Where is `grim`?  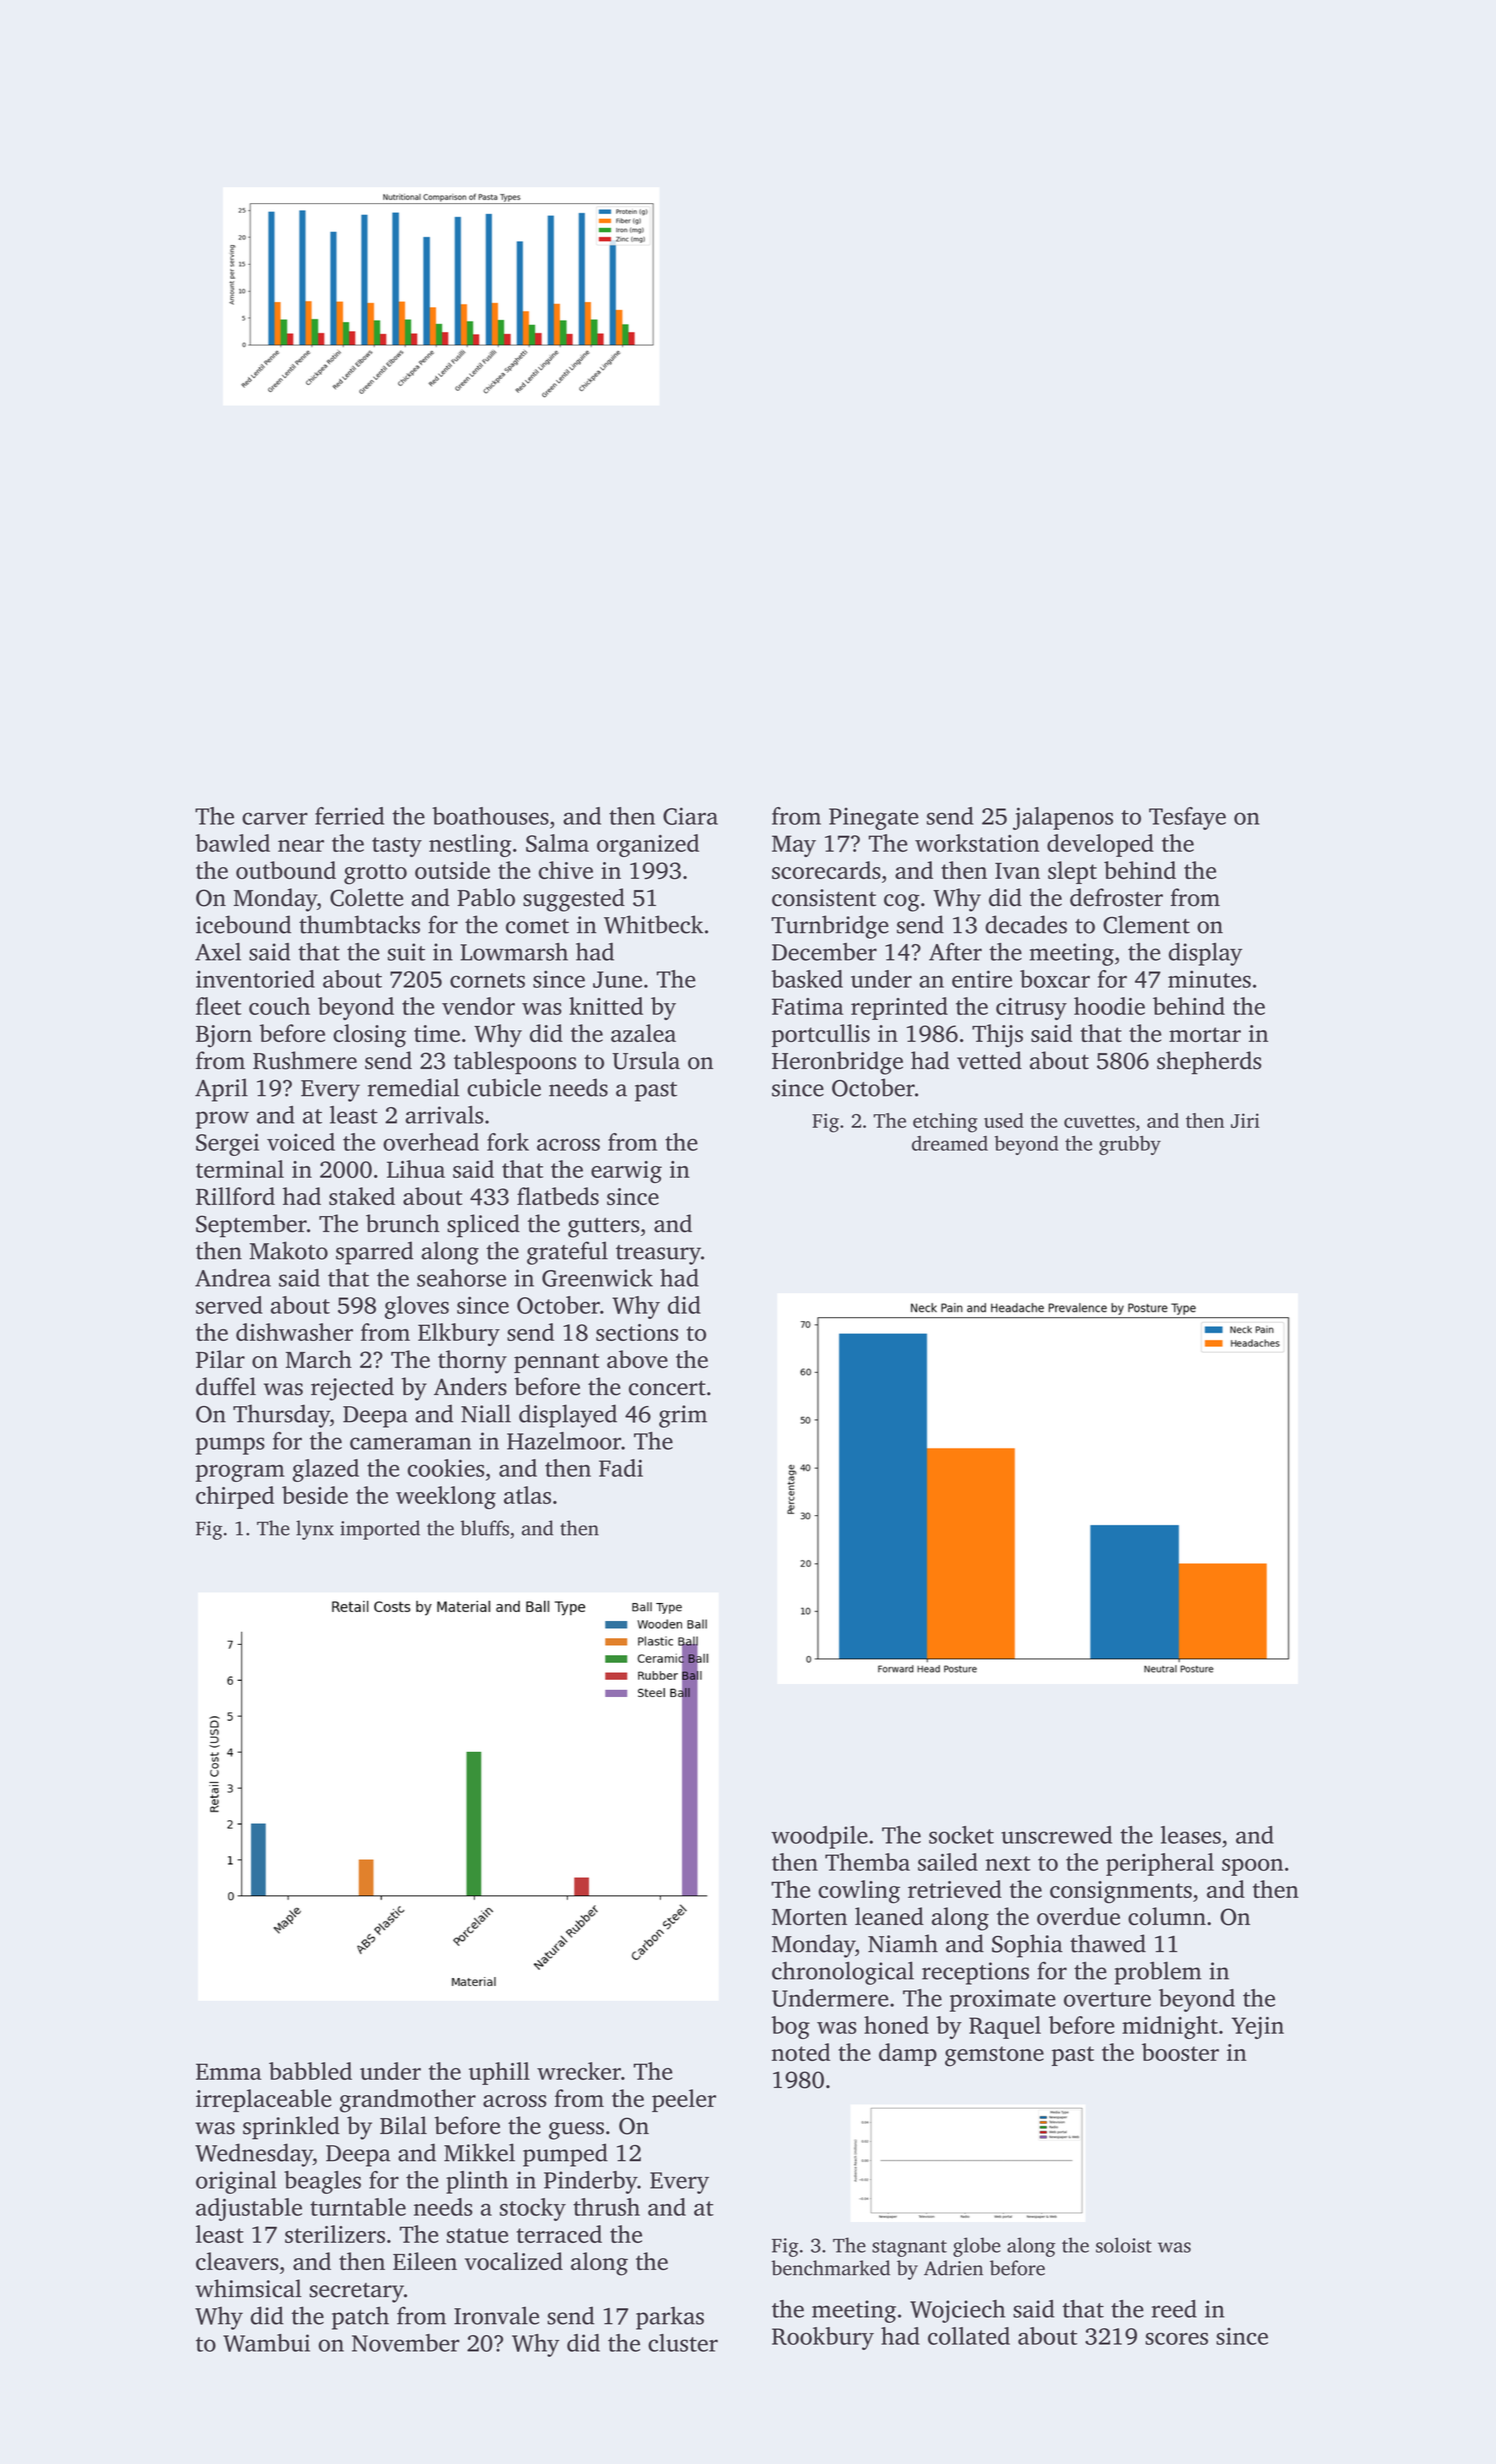 grim is located at coordinates (683, 1416).
